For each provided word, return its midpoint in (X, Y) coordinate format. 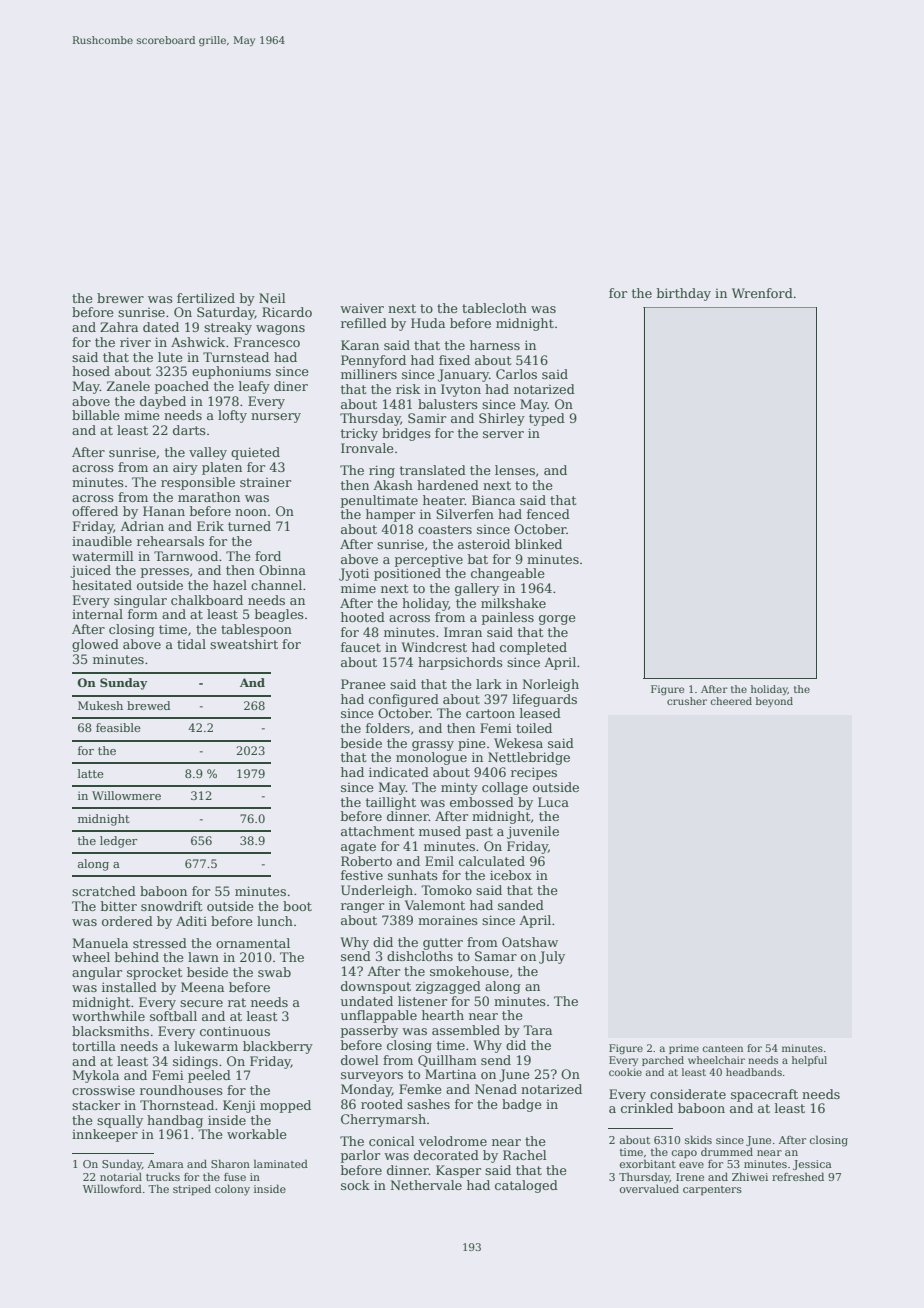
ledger (119, 842)
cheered (731, 701)
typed (547, 419)
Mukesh (100, 705)
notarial (121, 1176)
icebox (511, 875)
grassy (433, 746)
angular (97, 973)
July (552, 957)
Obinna (282, 570)
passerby (369, 1031)
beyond (774, 702)
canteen (723, 1048)
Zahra (119, 327)
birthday (684, 294)
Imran (463, 632)
